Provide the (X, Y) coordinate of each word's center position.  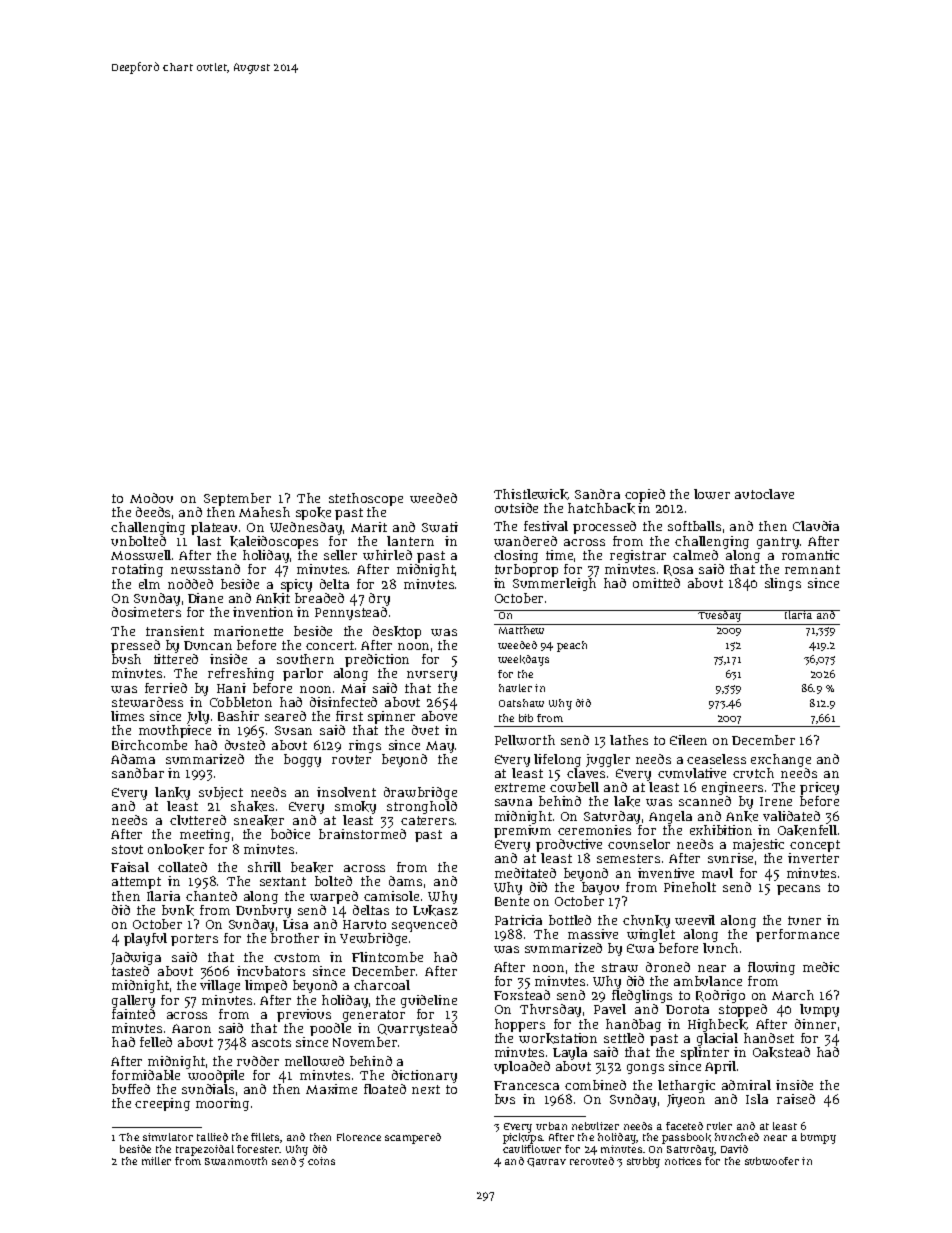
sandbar (138, 773)
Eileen (688, 740)
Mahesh (264, 512)
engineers (732, 788)
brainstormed (362, 834)
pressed (135, 646)
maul (717, 873)
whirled (387, 555)
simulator (168, 1137)
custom (297, 957)
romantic (810, 555)
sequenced (424, 925)
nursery (432, 676)
